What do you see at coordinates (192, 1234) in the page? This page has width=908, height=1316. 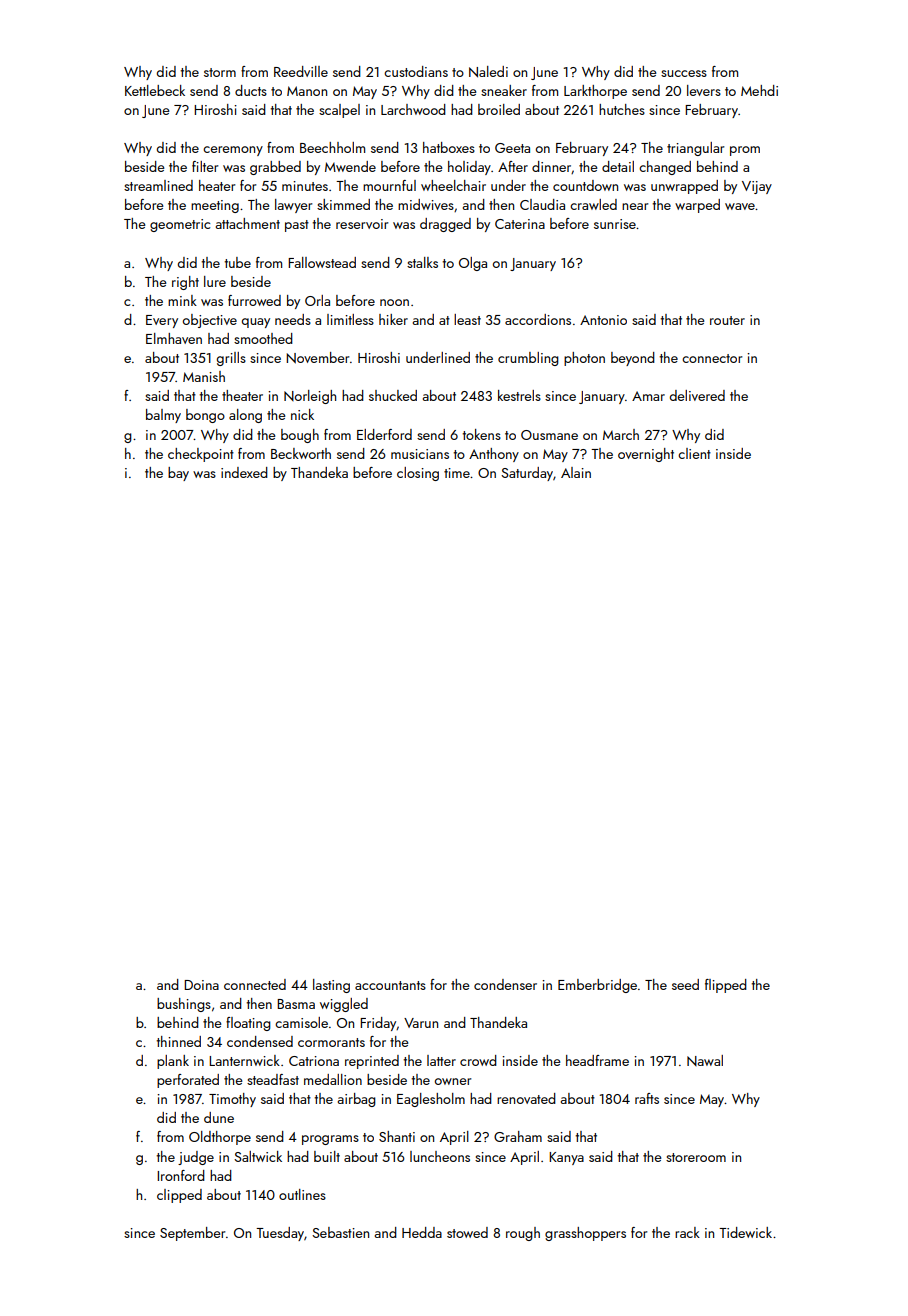 I see `September` at bounding box center [192, 1234].
